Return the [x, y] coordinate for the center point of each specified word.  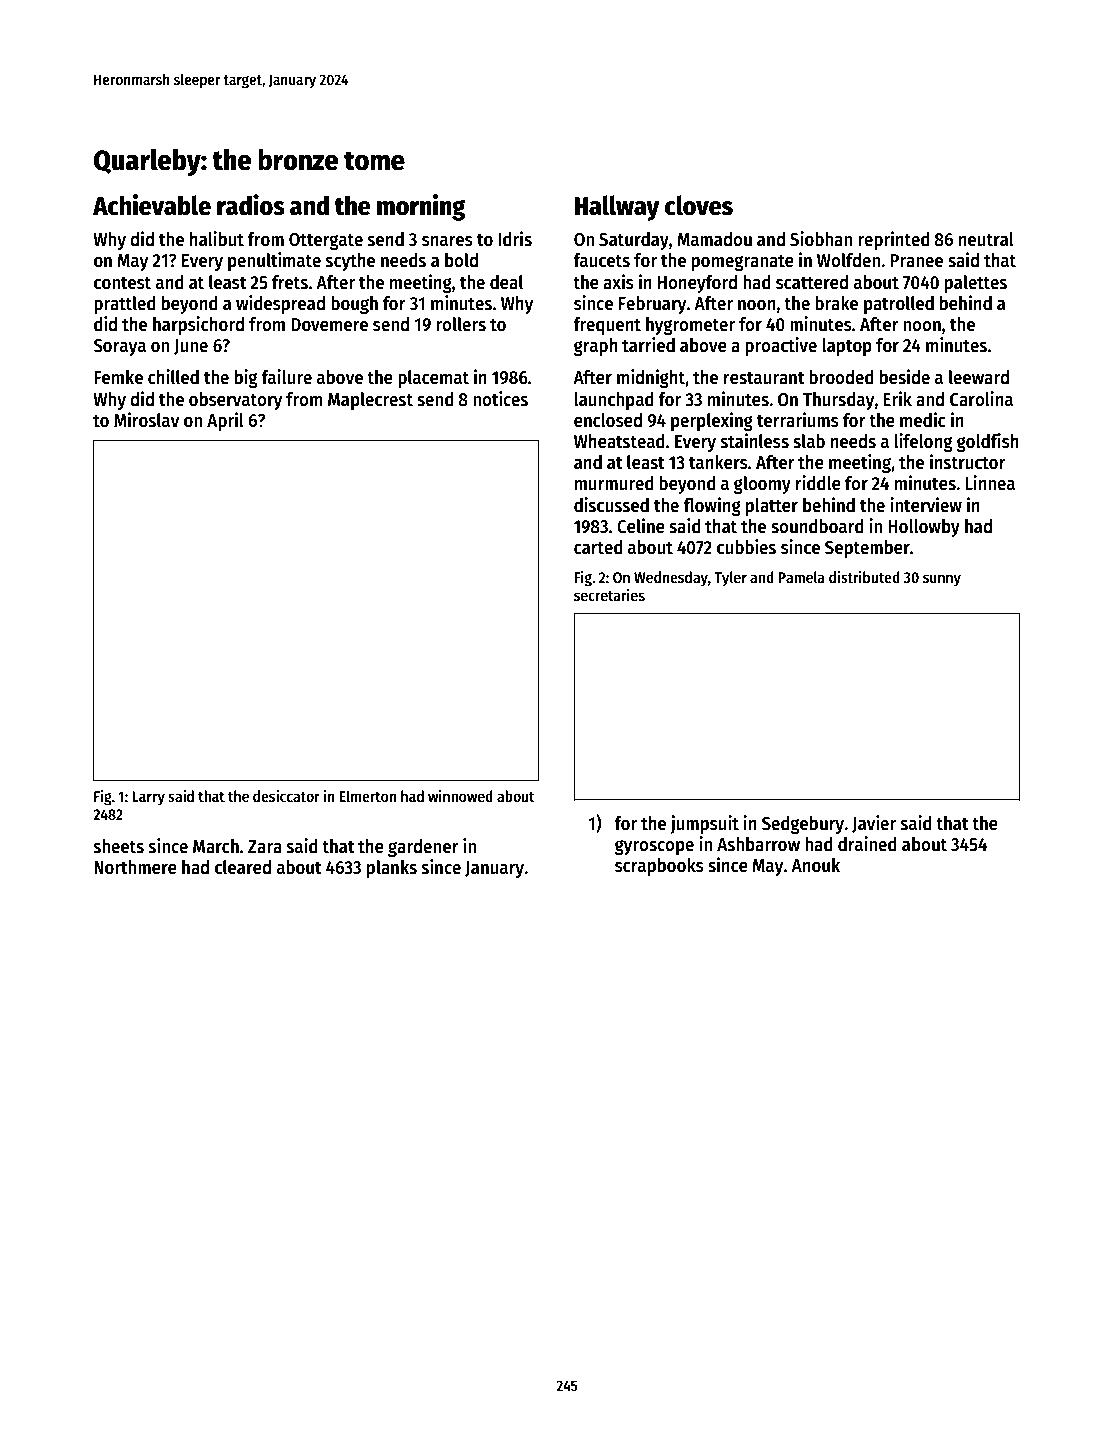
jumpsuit [704, 824]
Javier [874, 824]
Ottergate [326, 241]
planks [392, 869]
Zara [265, 847]
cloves [699, 205]
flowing [712, 506]
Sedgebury [803, 825]
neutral [986, 239]
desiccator [286, 795]
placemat [433, 379]
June [191, 347]
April [225, 421]
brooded [841, 377]
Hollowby [924, 528]
